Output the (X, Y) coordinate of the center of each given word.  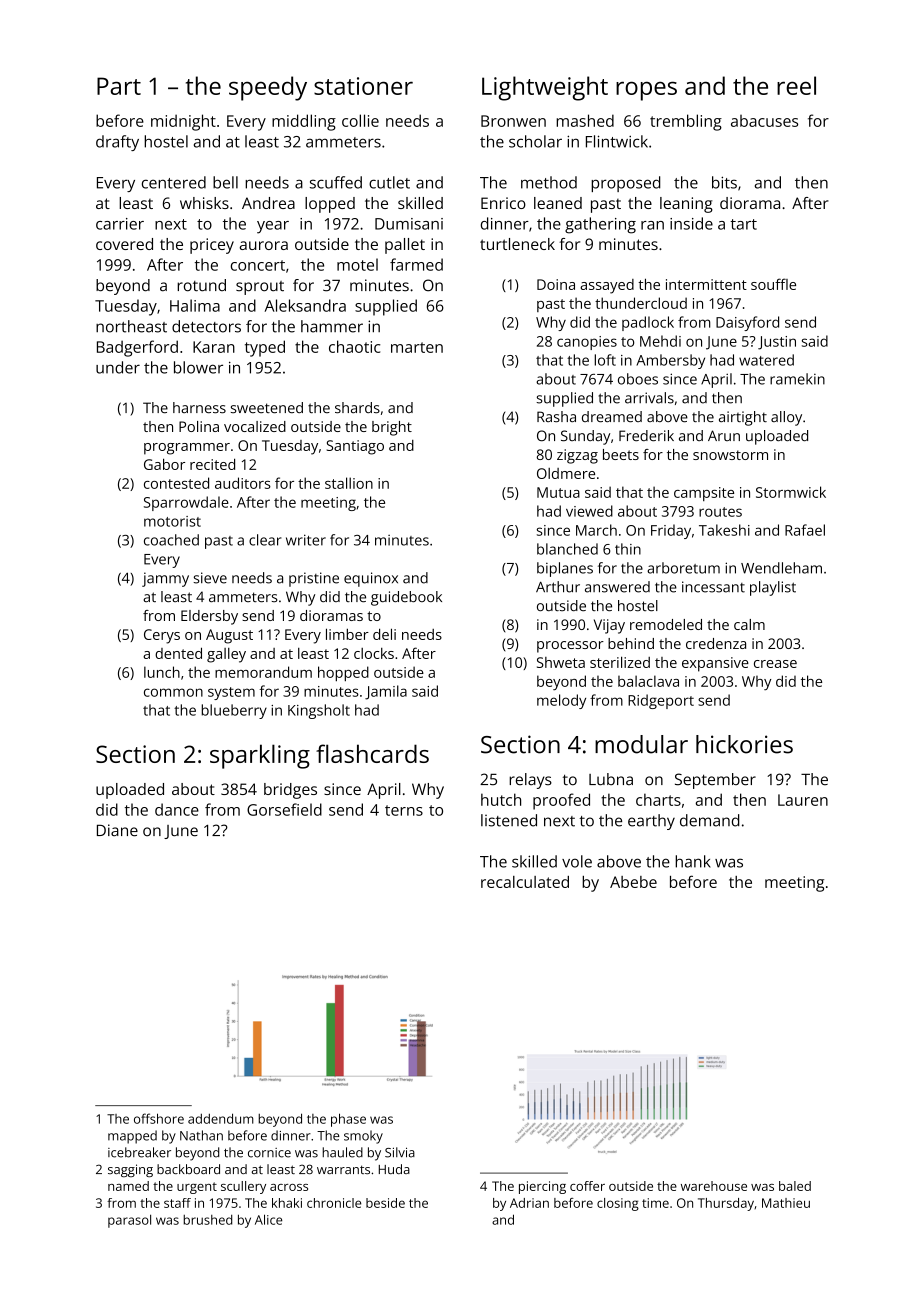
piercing (542, 1187)
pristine (314, 579)
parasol (129, 1221)
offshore (159, 1118)
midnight (183, 122)
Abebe (633, 882)
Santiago (355, 447)
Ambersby (670, 361)
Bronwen (513, 121)
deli (384, 634)
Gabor (164, 464)
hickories (744, 744)
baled (795, 1186)
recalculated (525, 882)
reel (796, 85)
